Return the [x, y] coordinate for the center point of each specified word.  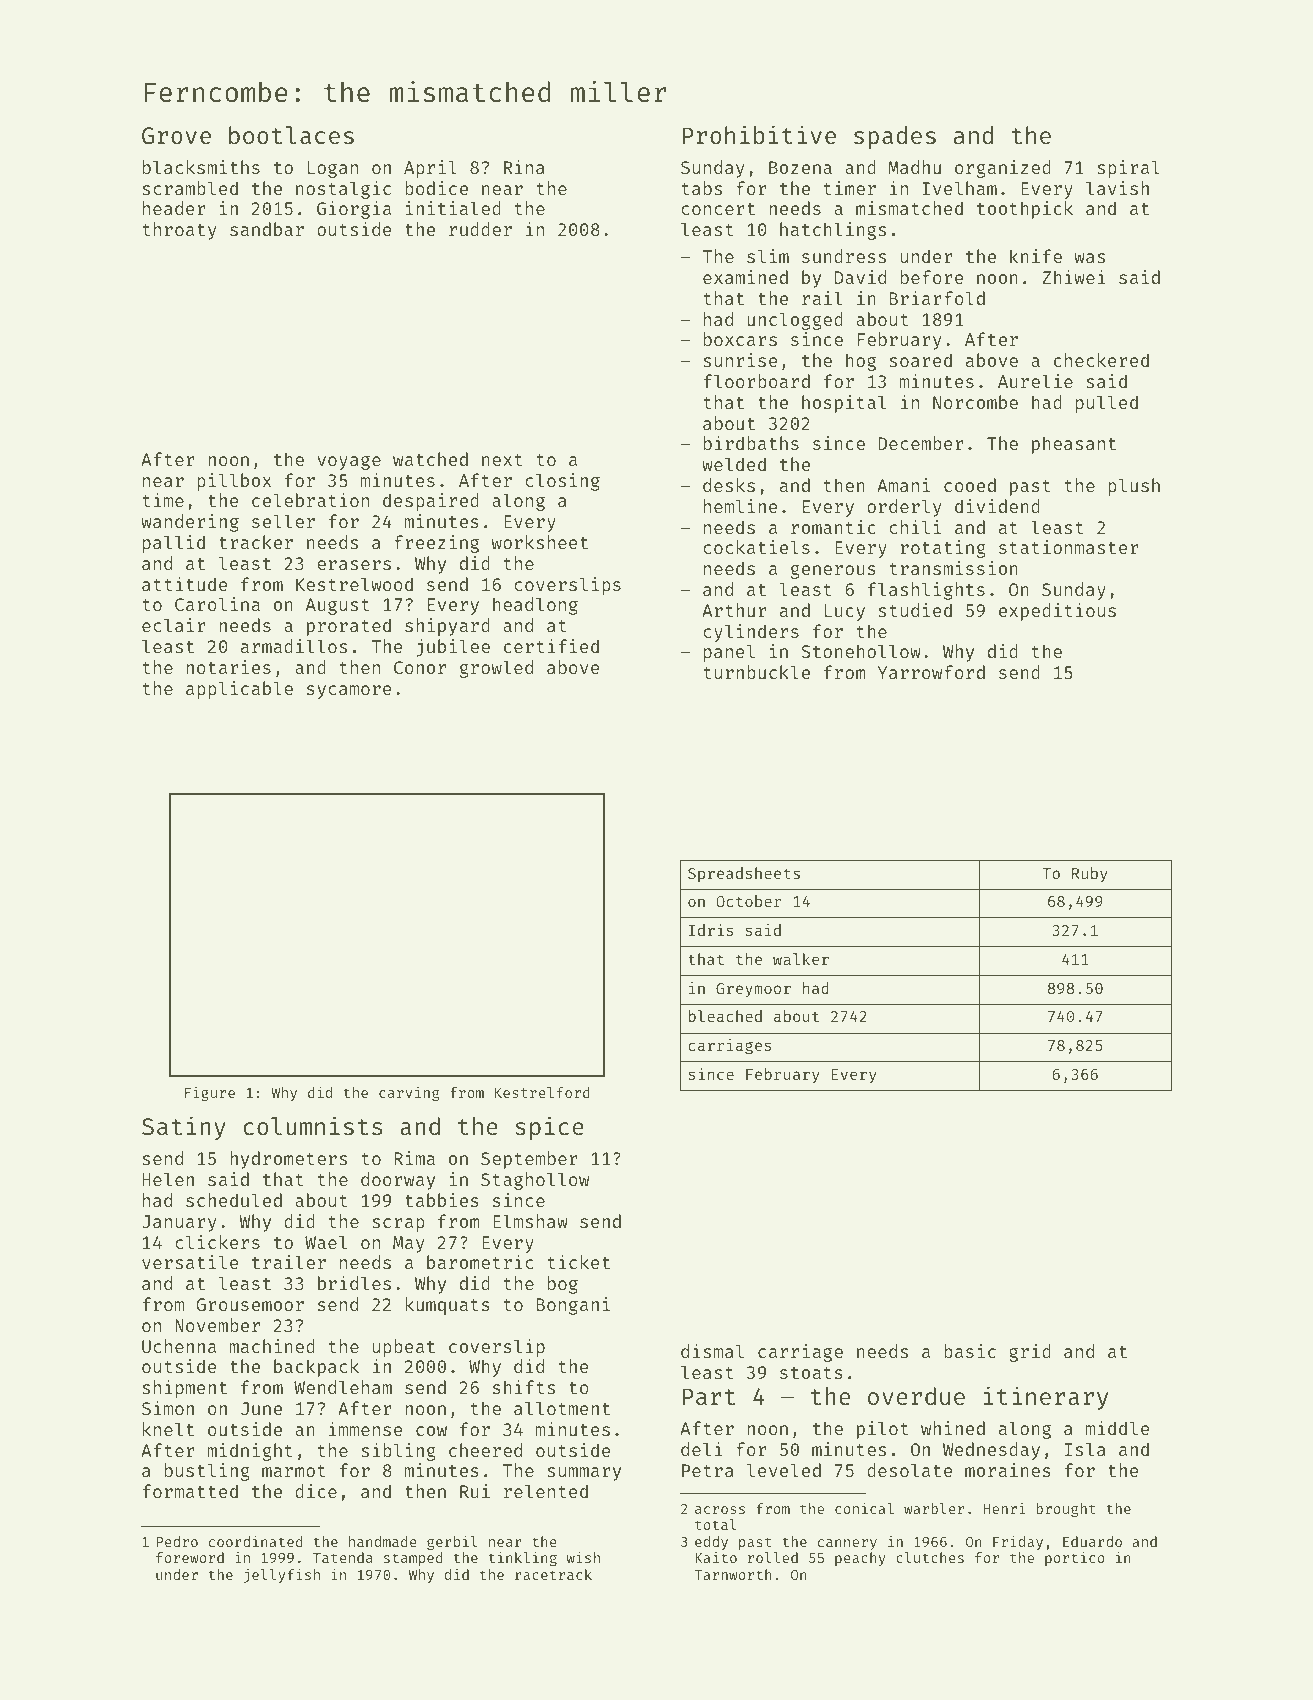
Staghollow [535, 1181]
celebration [310, 500]
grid [1030, 1353]
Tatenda [343, 1557]
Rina [524, 167]
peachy [860, 1559]
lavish [1117, 188]
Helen [168, 1179]
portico [1075, 1559]
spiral [1128, 169]
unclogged [795, 321]
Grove [176, 136]
